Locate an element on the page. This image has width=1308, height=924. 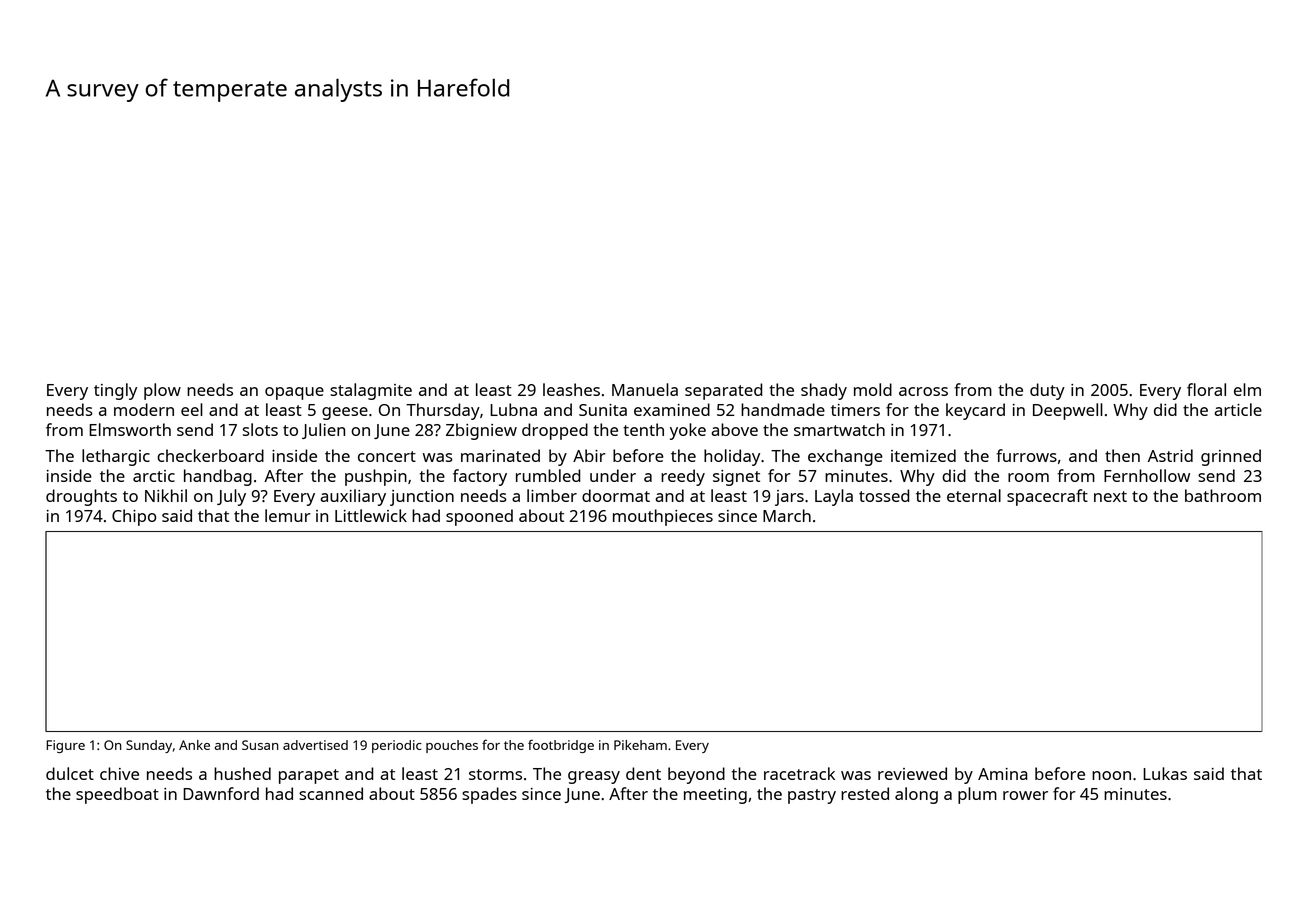
arctic is located at coordinates (154, 476).
